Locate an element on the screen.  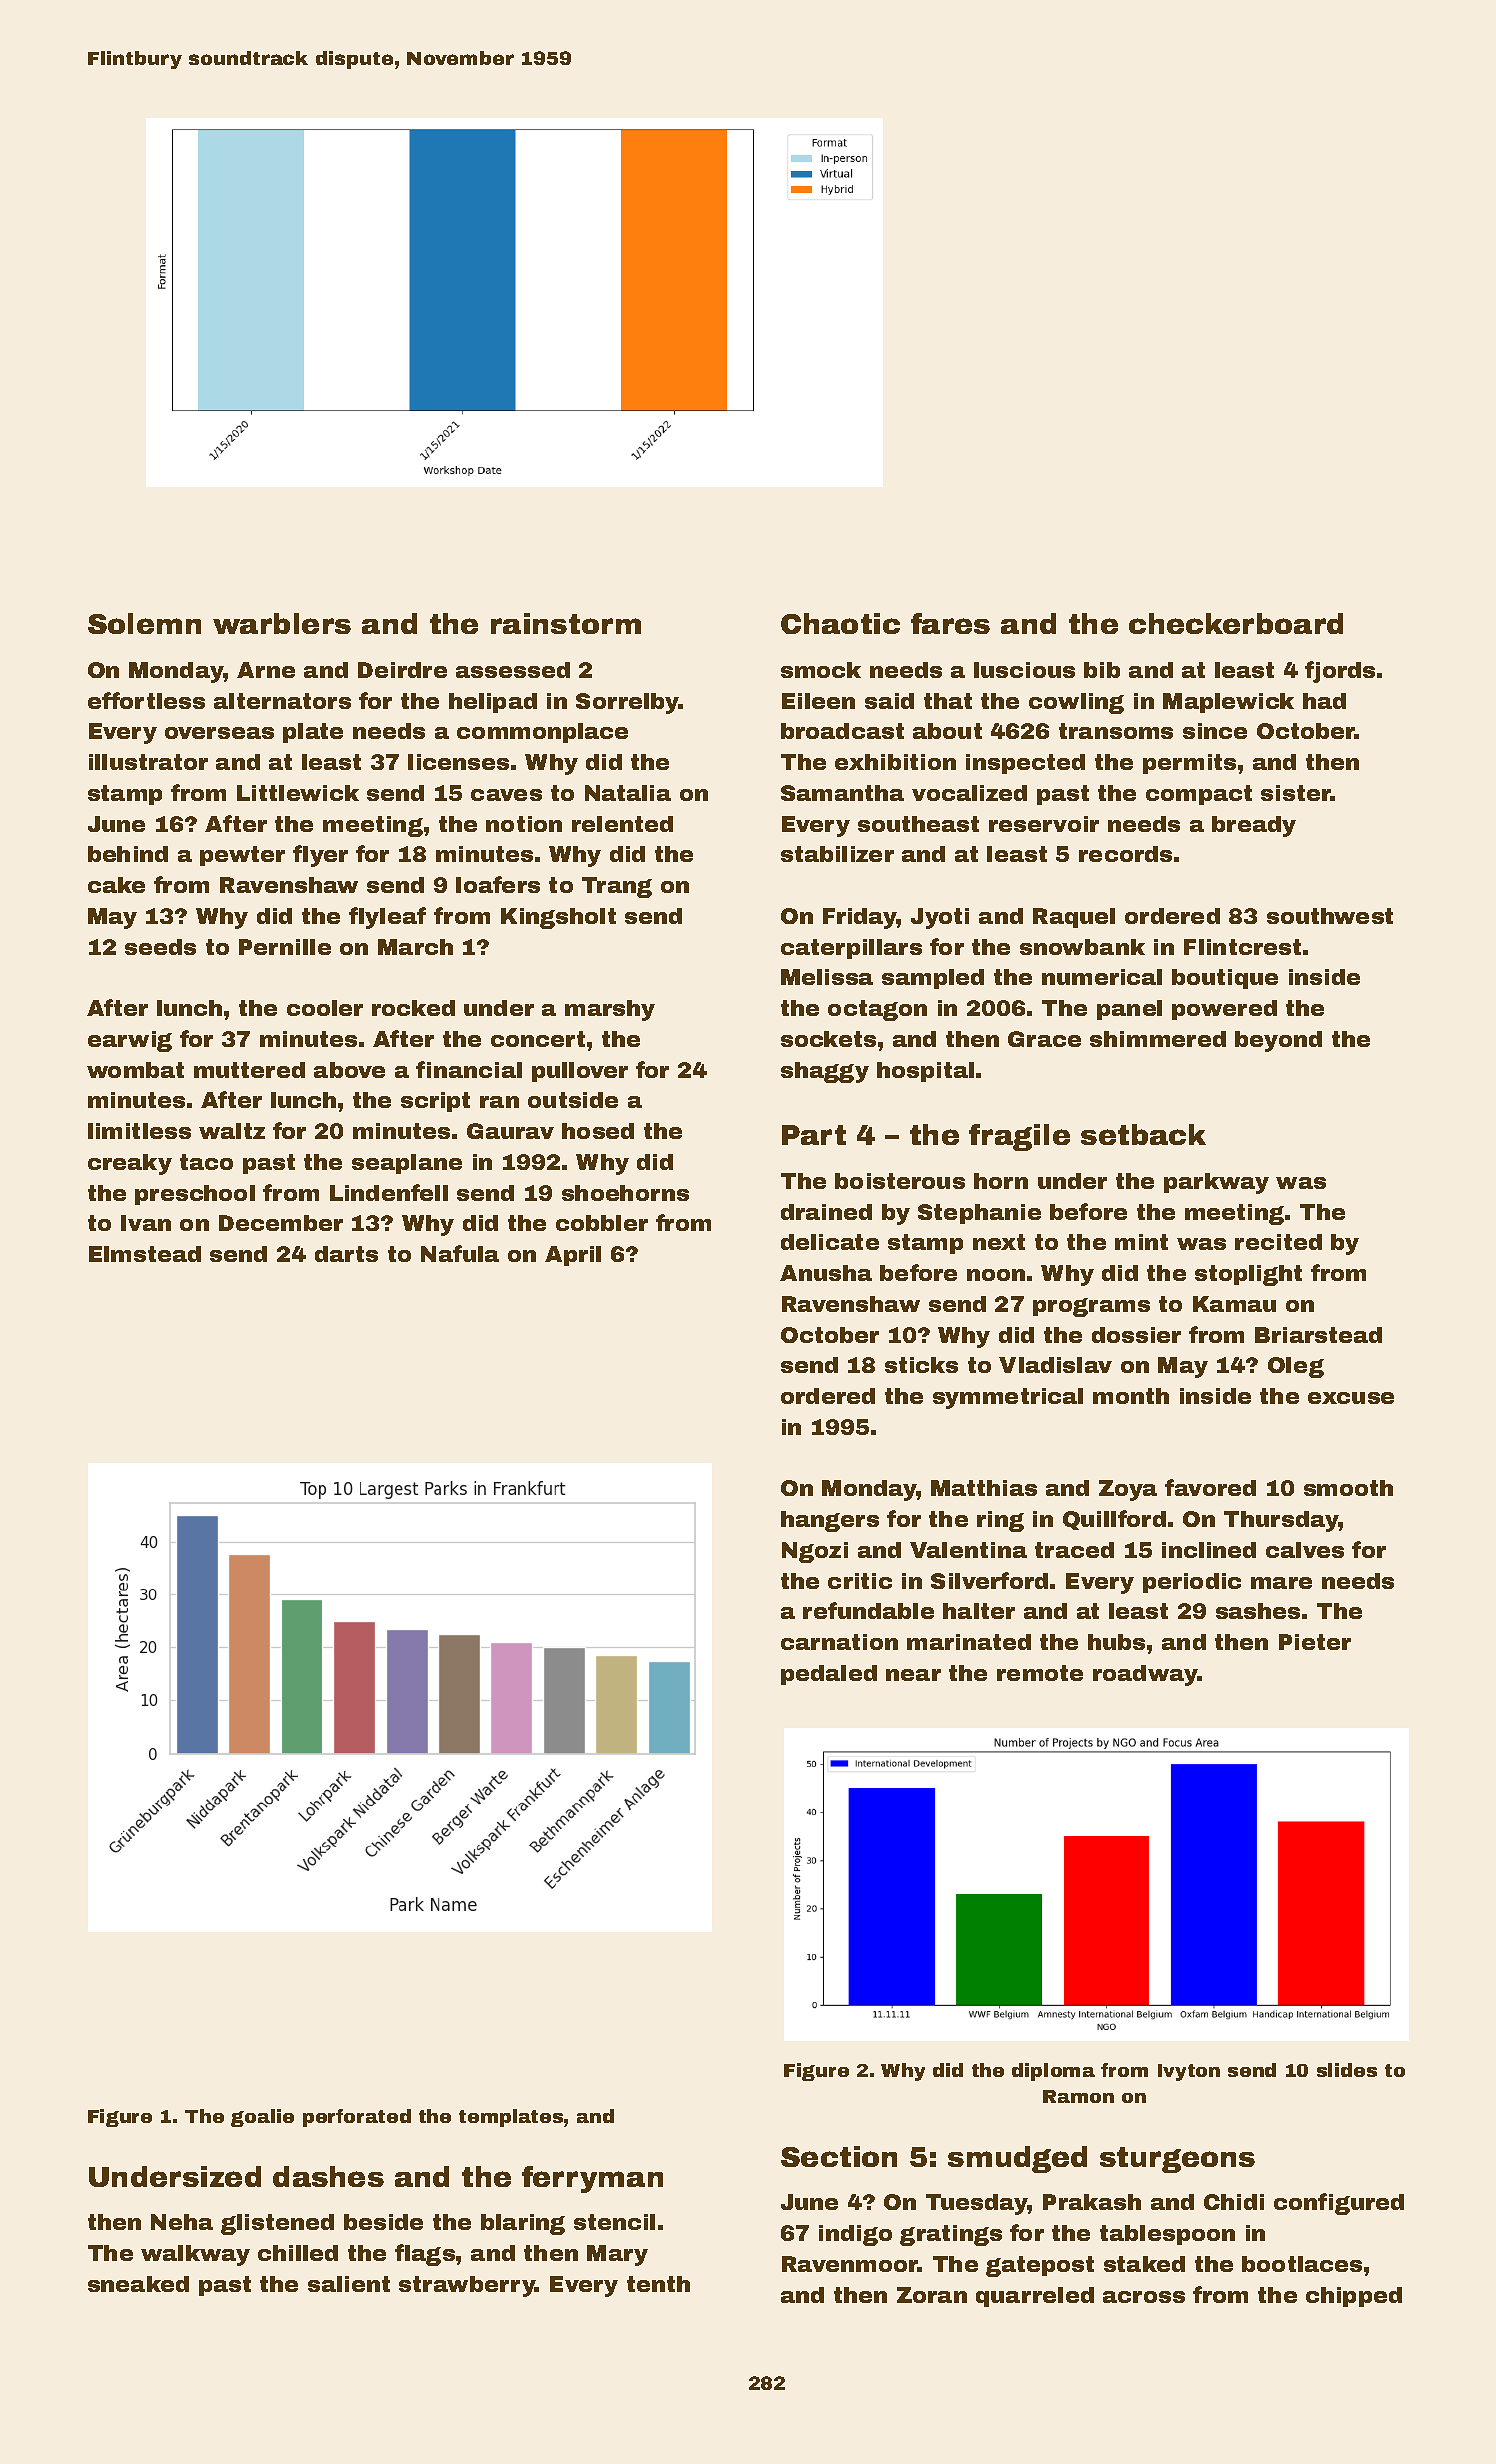
relented is located at coordinates (622, 824).
